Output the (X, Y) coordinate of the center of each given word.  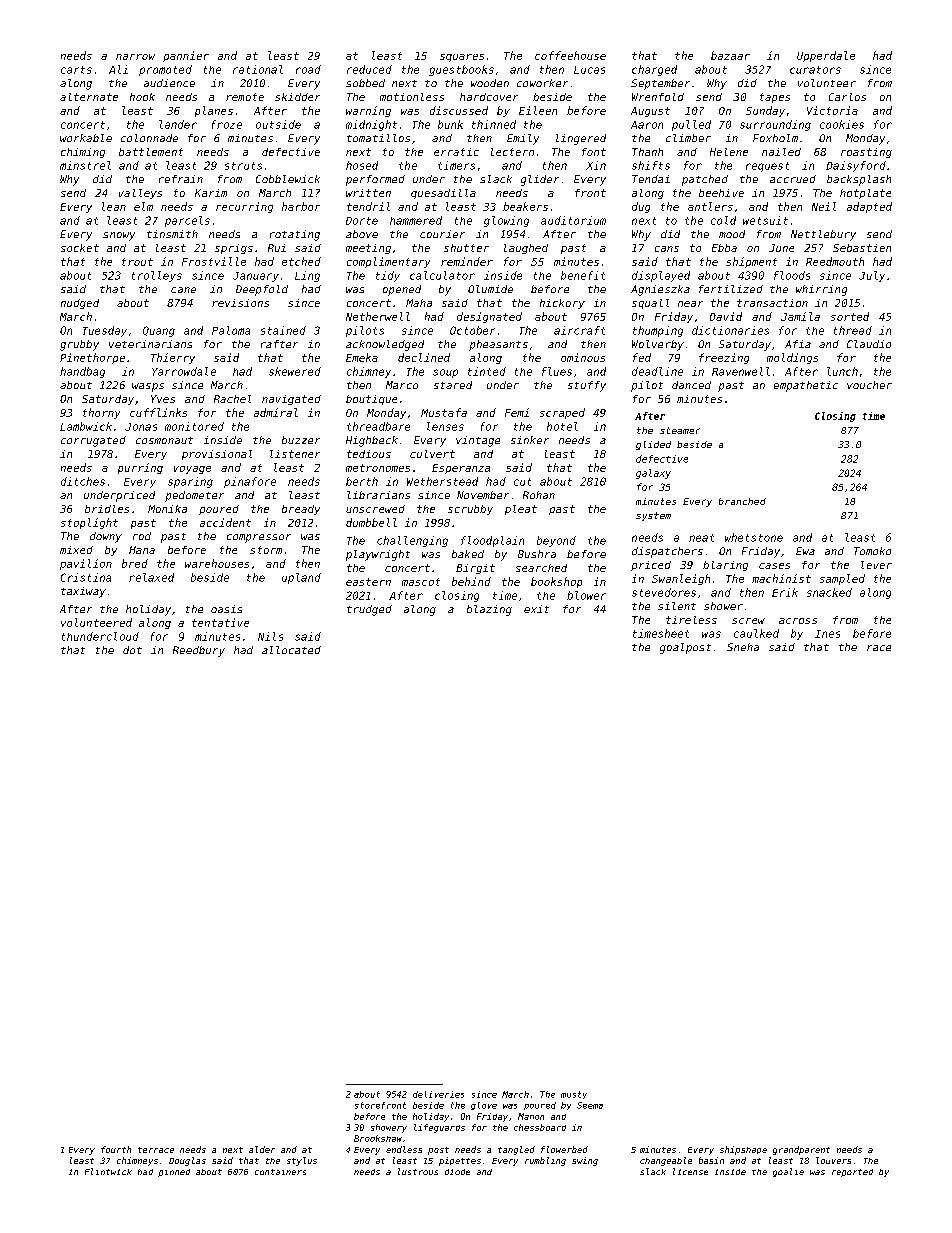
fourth (116, 1149)
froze (227, 124)
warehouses (217, 563)
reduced (369, 69)
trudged (369, 610)
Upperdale (826, 56)
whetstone (754, 537)
